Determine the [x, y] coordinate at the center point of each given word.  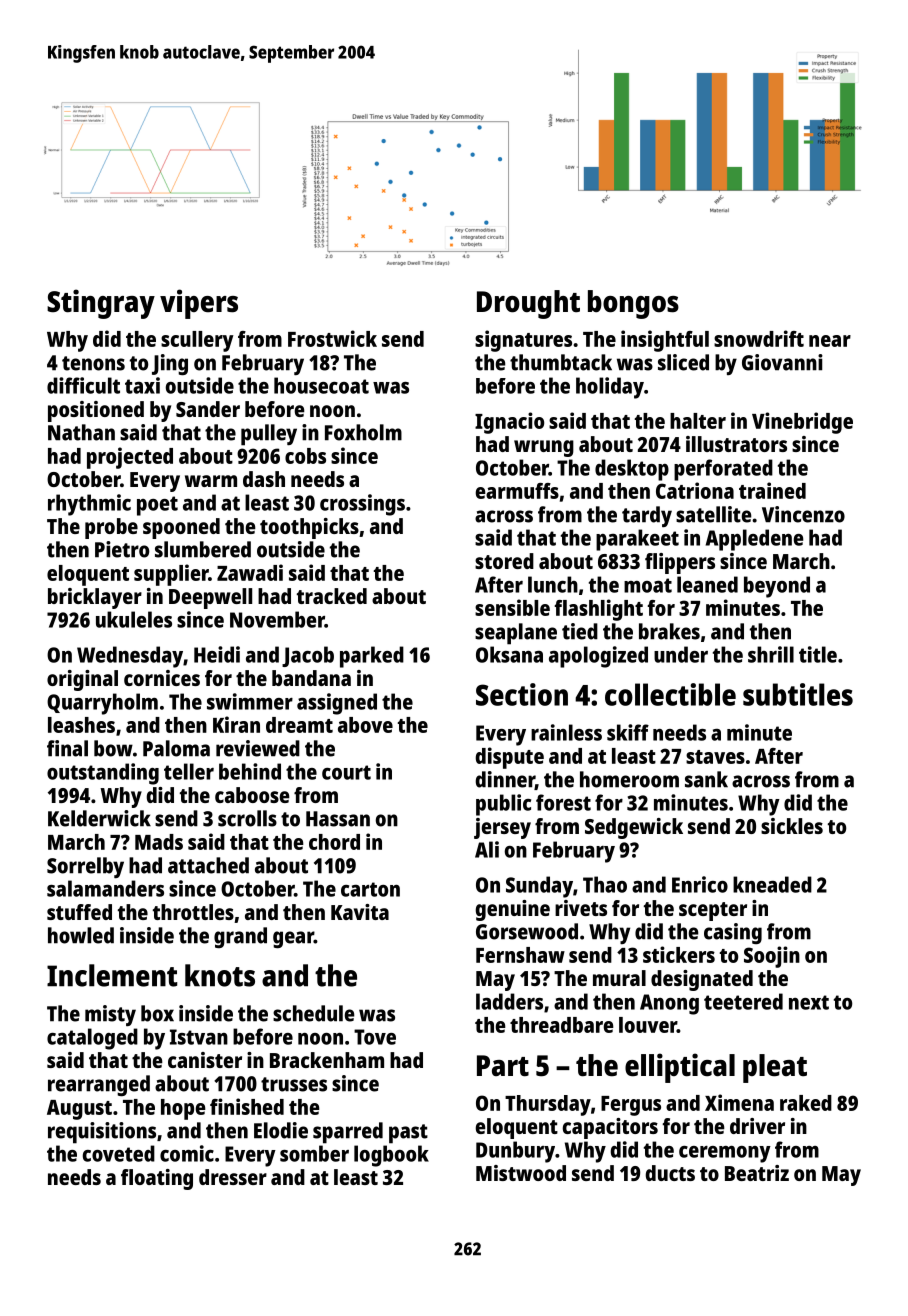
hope [183, 1109]
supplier [171, 575]
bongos [633, 304]
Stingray [101, 304]
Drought [528, 304]
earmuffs [517, 491]
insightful [665, 341]
